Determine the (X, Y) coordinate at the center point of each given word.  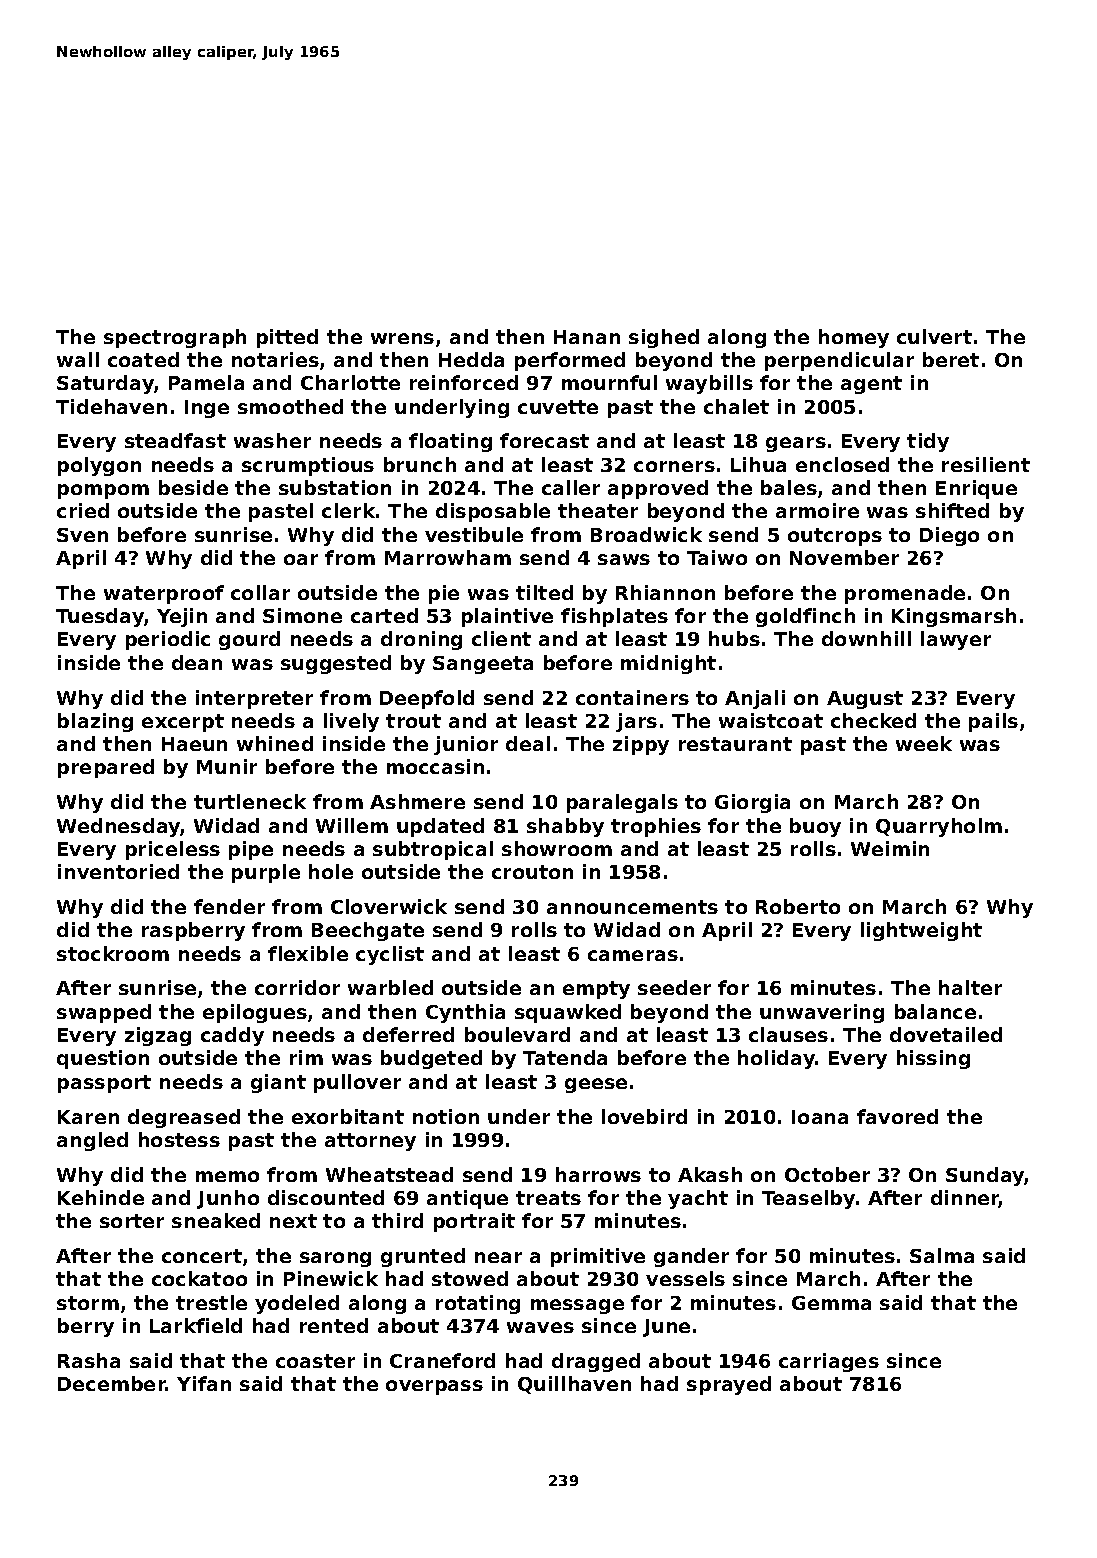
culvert (934, 336)
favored (897, 1116)
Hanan (587, 337)
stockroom (113, 953)
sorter (132, 1221)
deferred (408, 1034)
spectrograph (175, 338)
